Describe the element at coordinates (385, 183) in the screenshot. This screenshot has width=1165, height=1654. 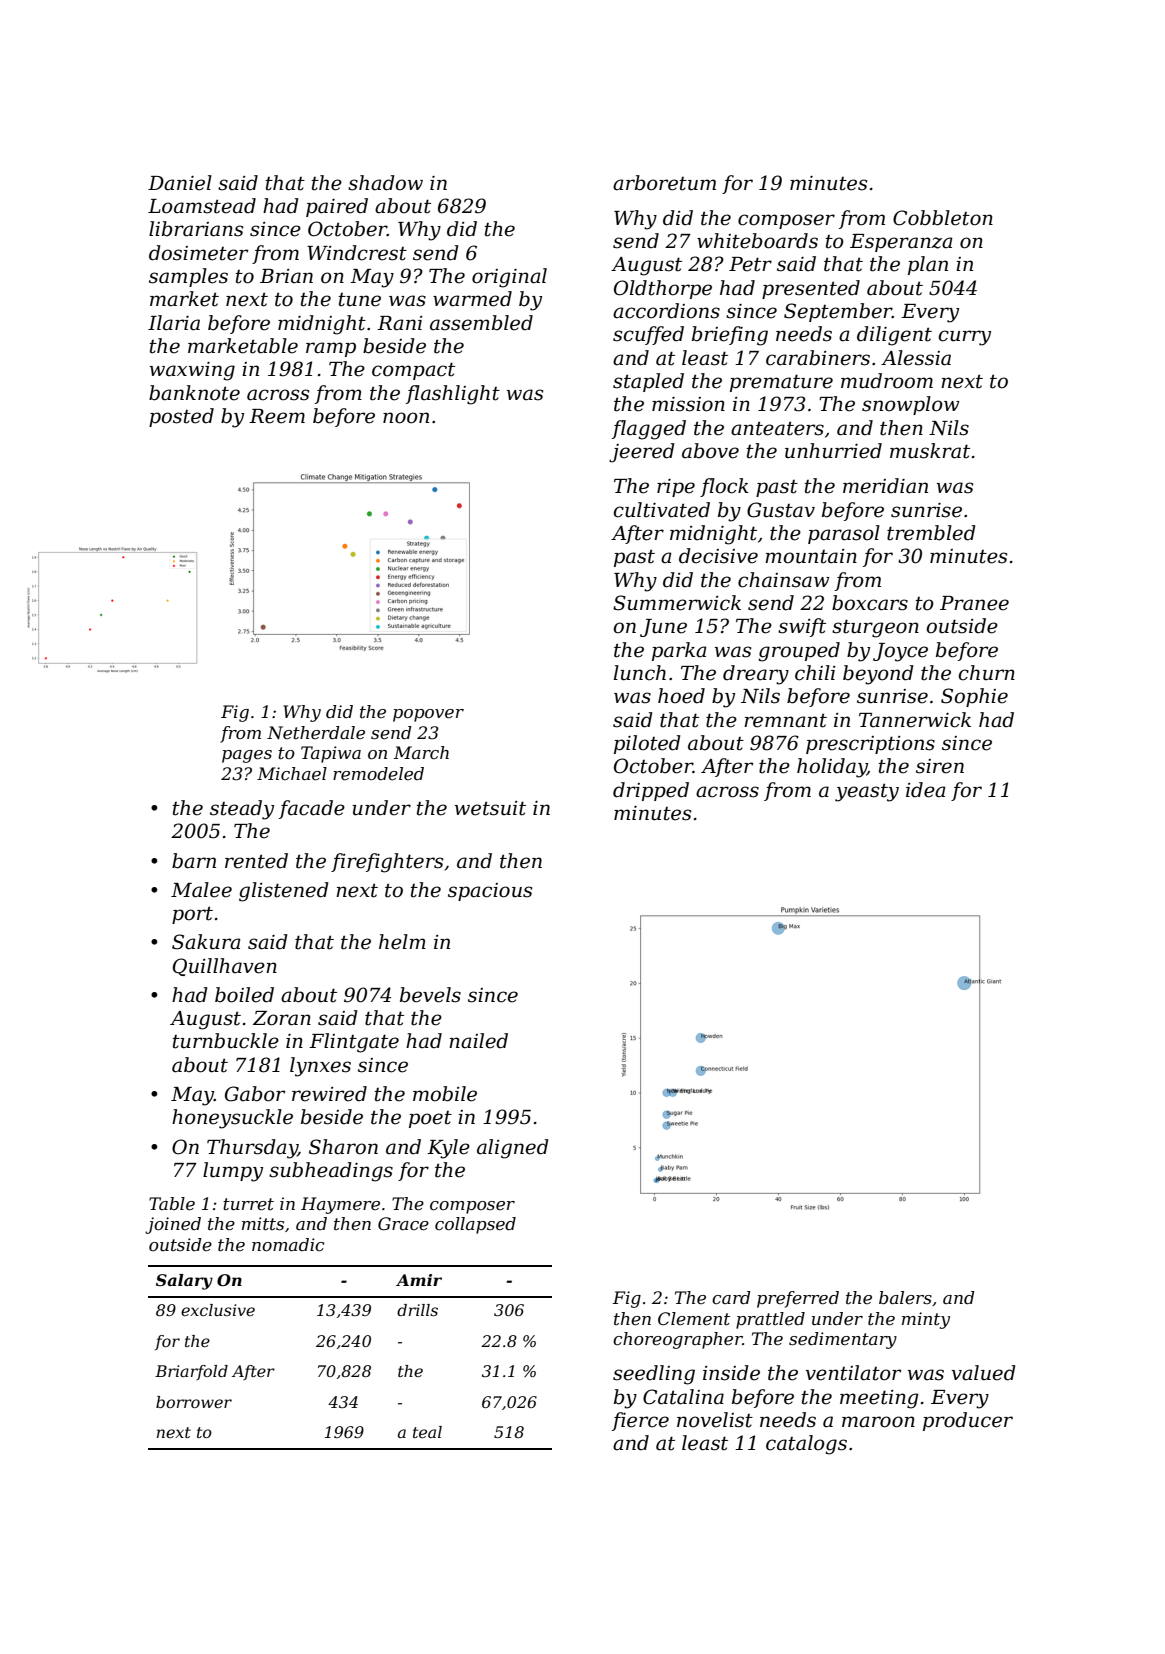
I see `shadow` at that location.
